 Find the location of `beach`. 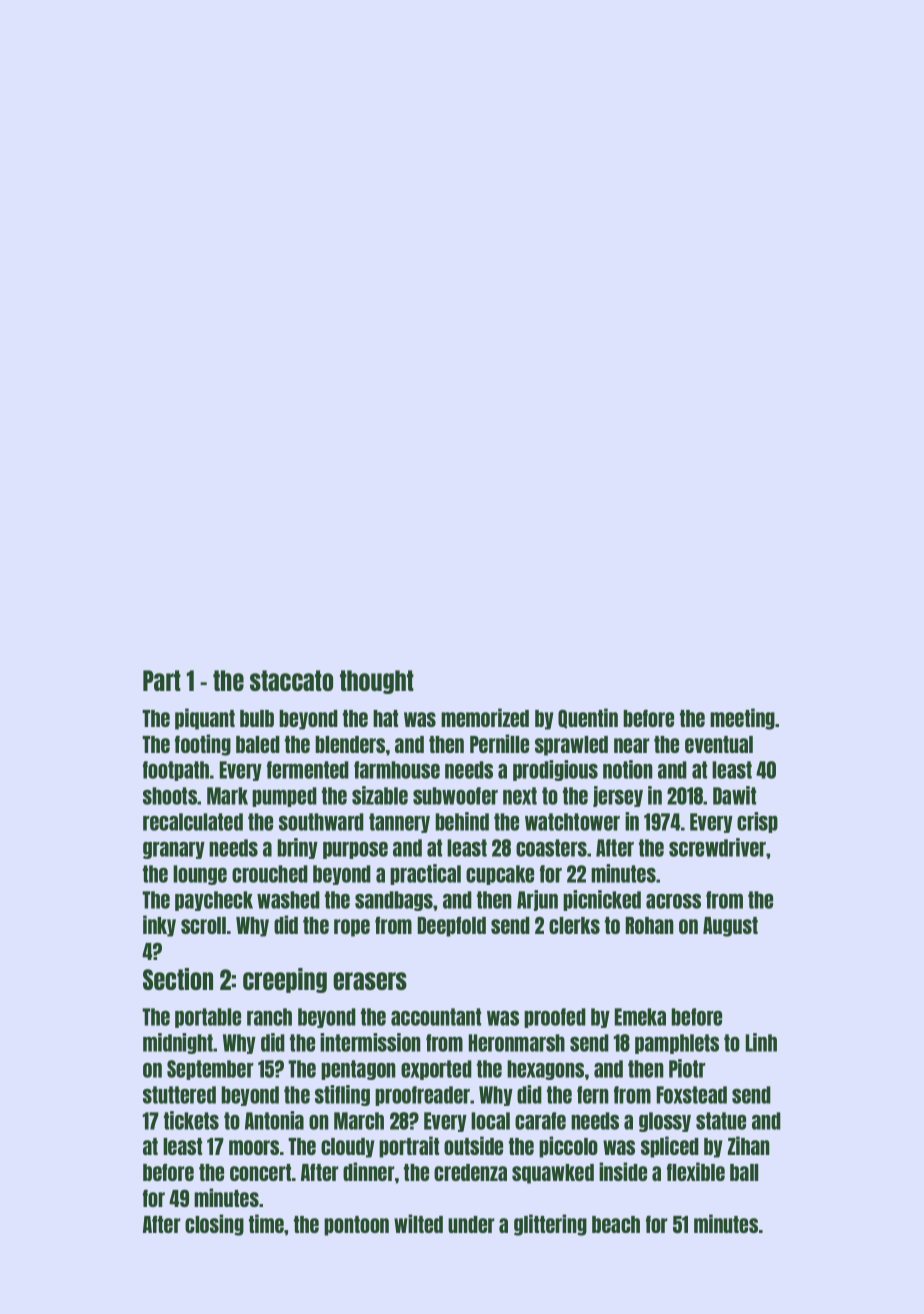

beach is located at coordinates (616, 1224).
